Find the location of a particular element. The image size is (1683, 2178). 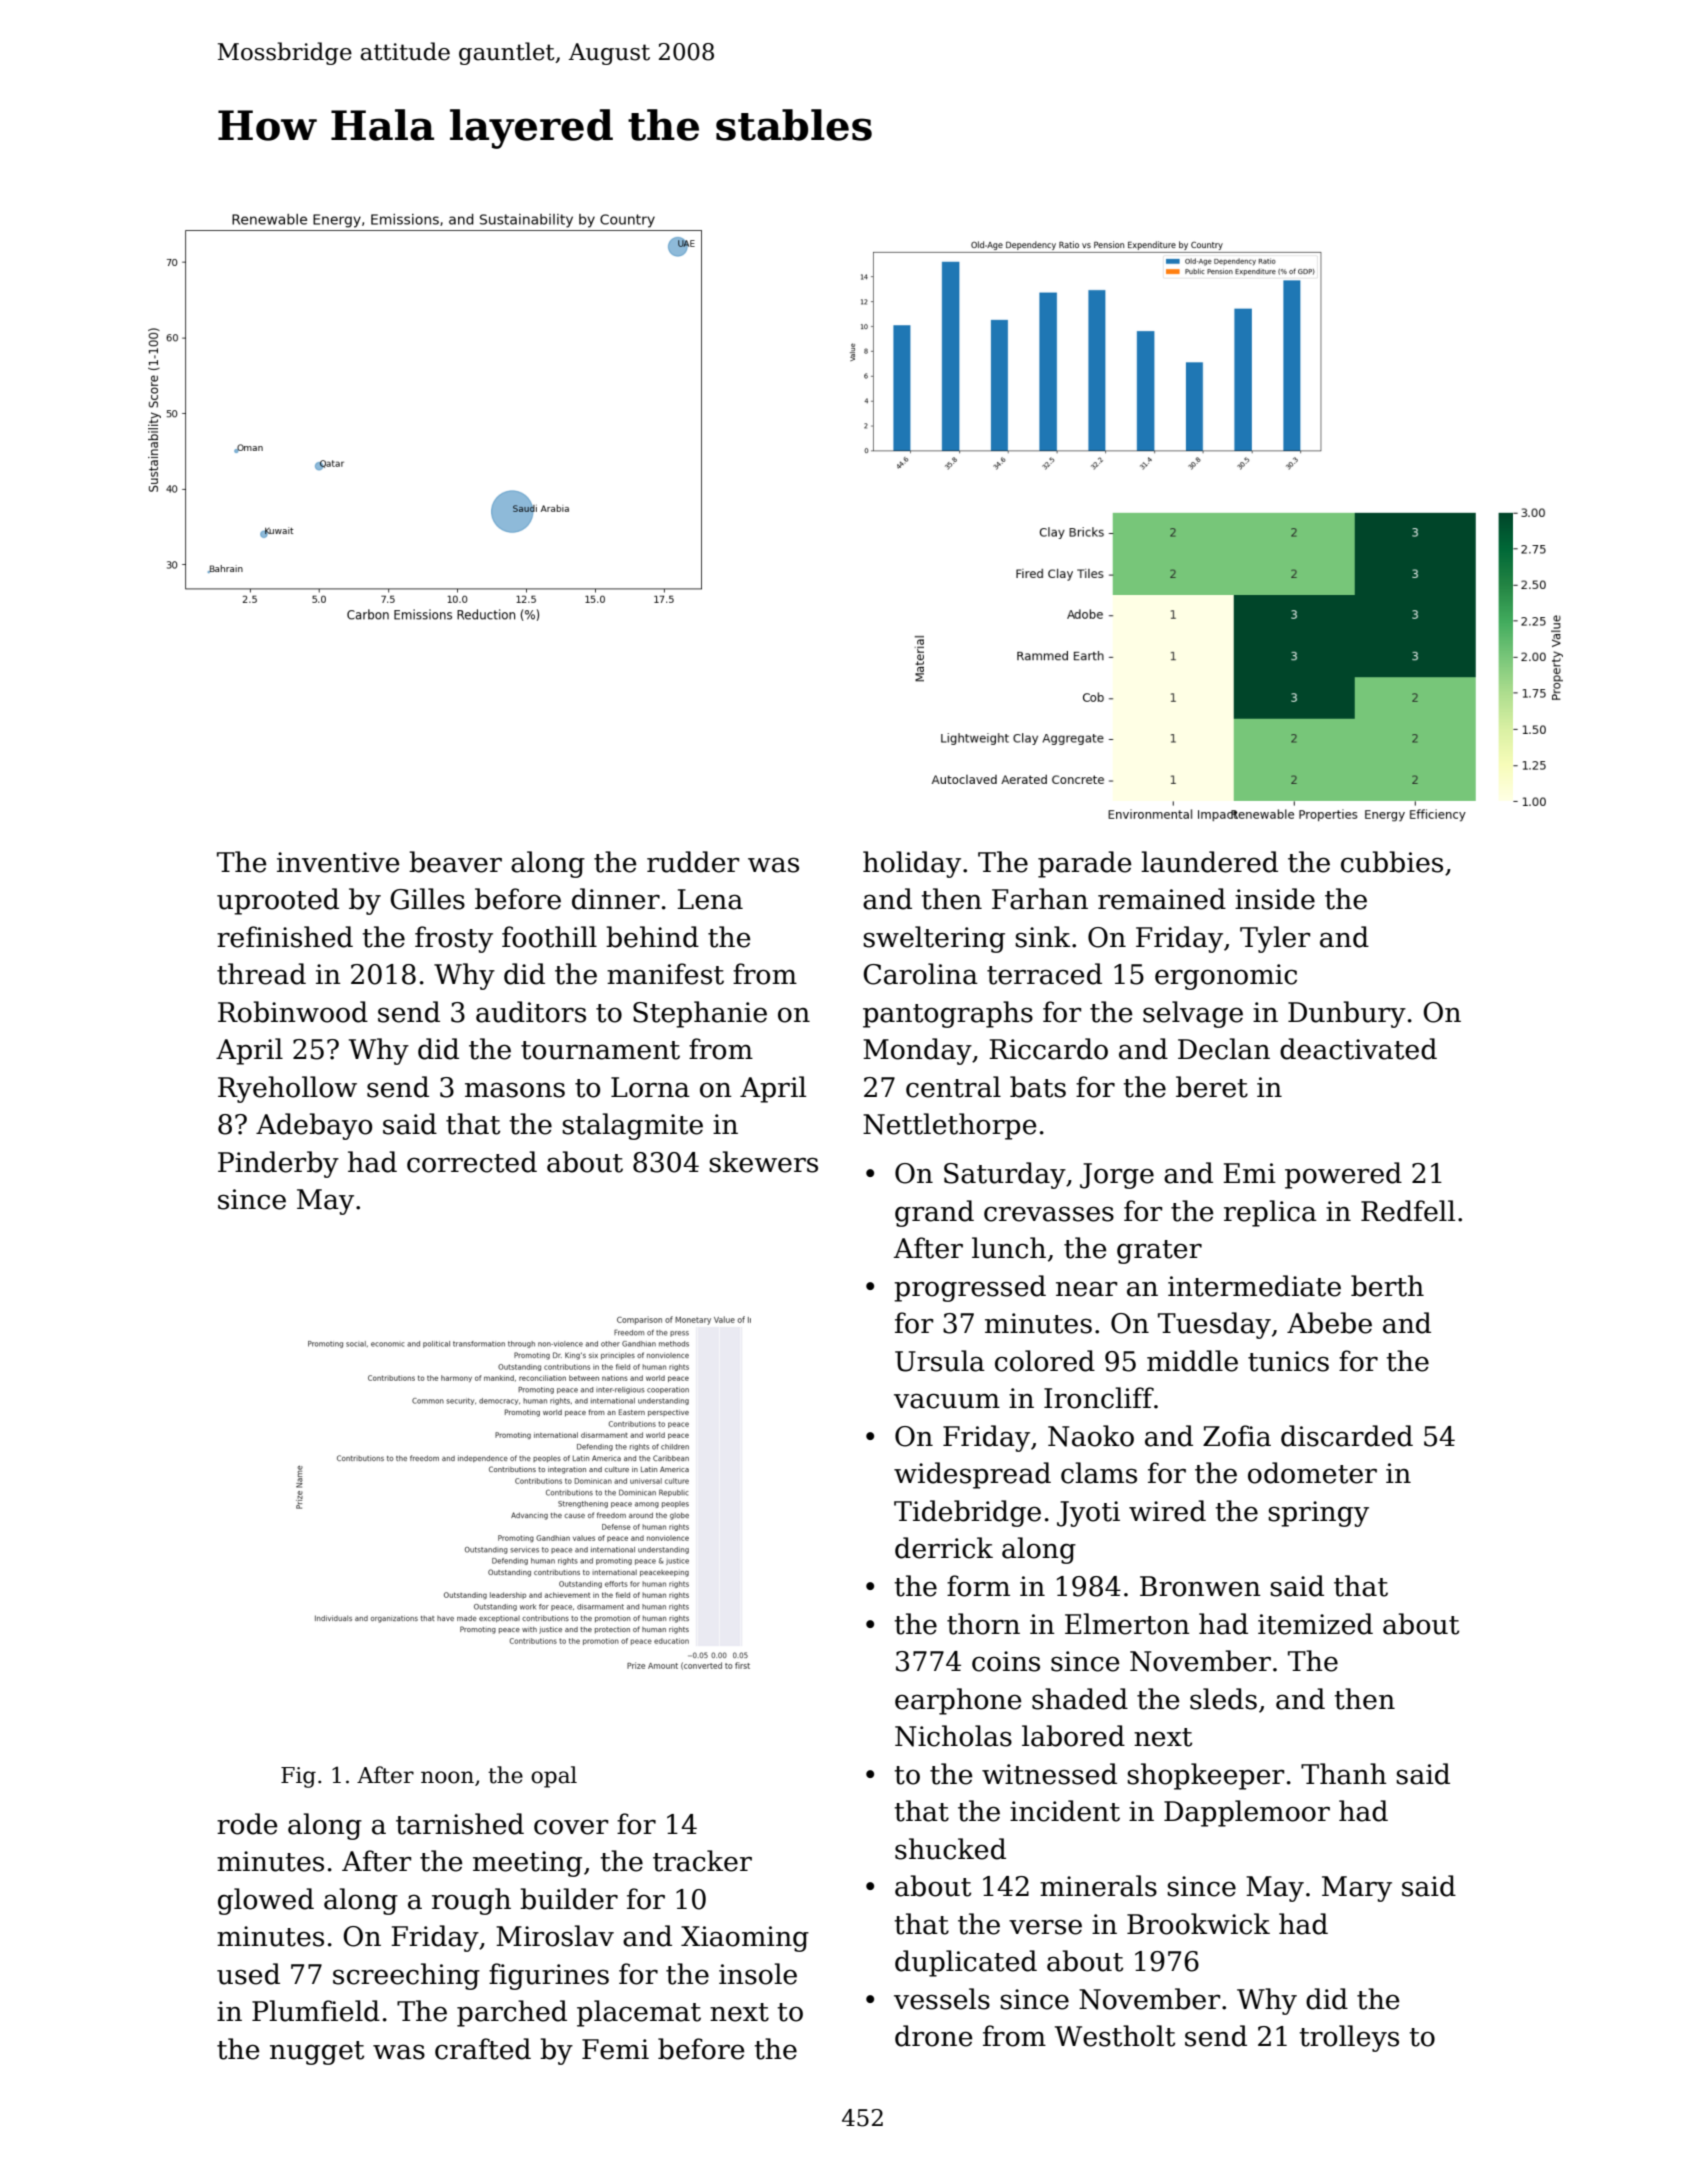

noon is located at coordinates (447, 1777).
